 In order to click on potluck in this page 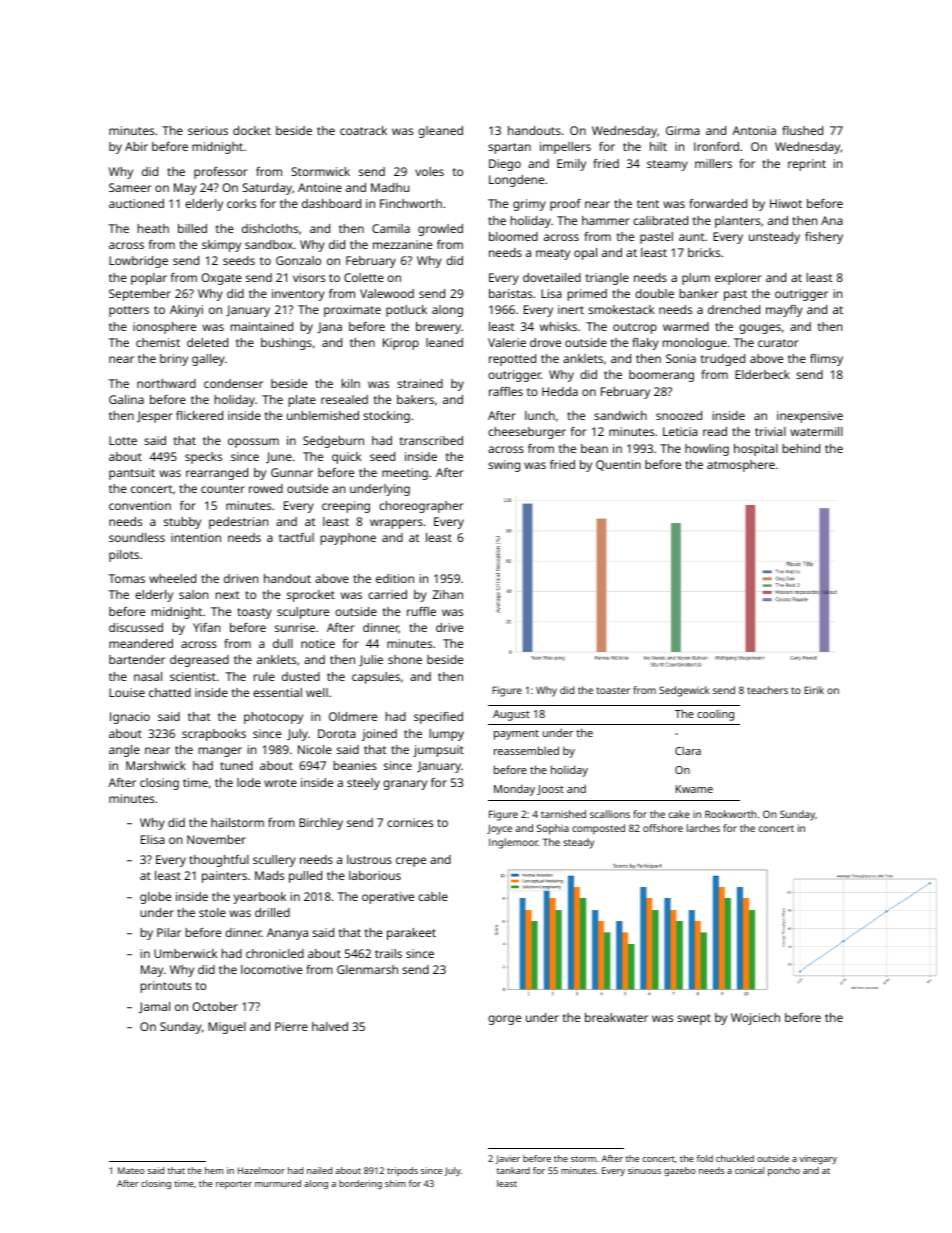, I will do `click(406, 311)`.
